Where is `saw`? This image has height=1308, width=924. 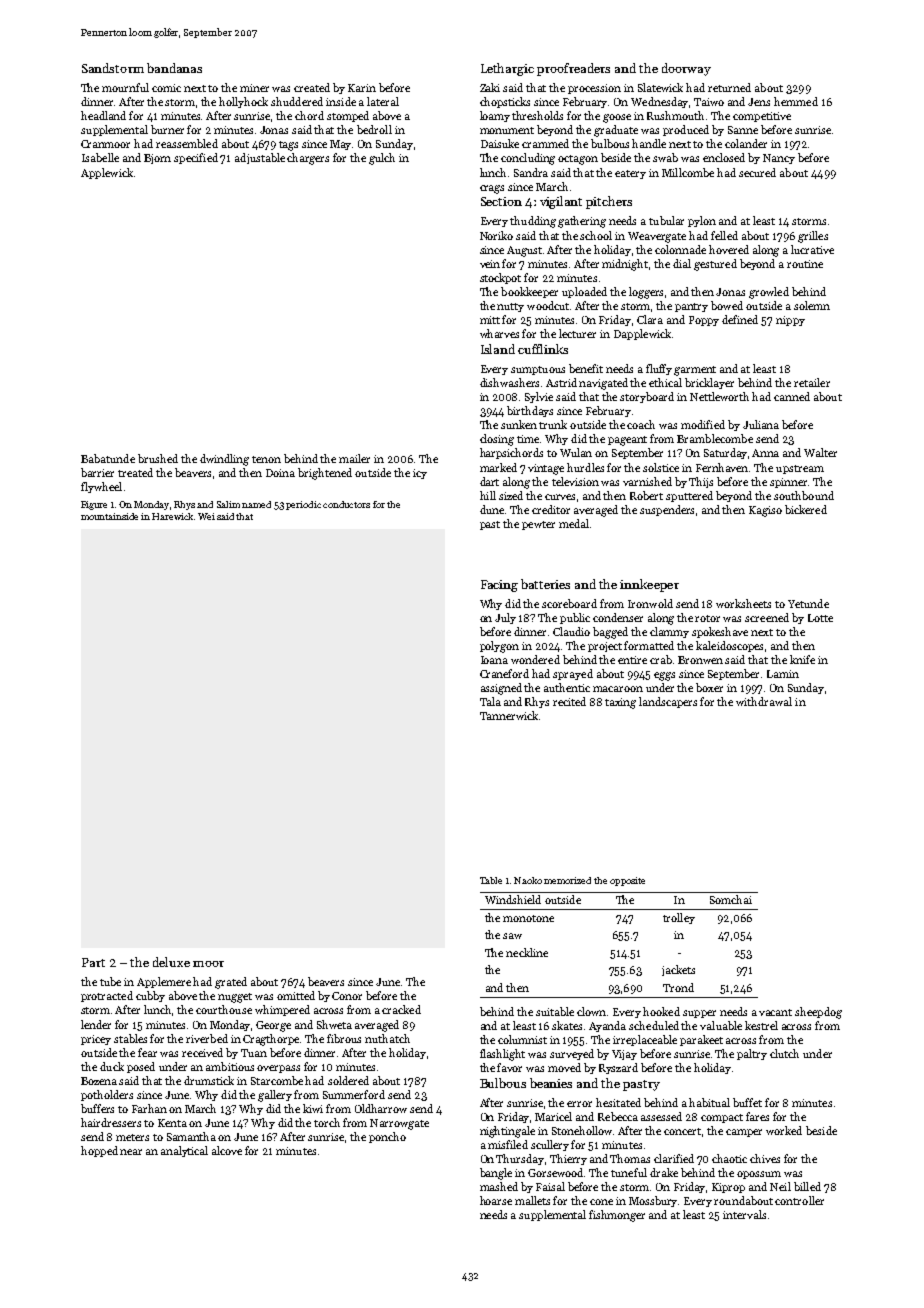 saw is located at coordinates (512, 936).
